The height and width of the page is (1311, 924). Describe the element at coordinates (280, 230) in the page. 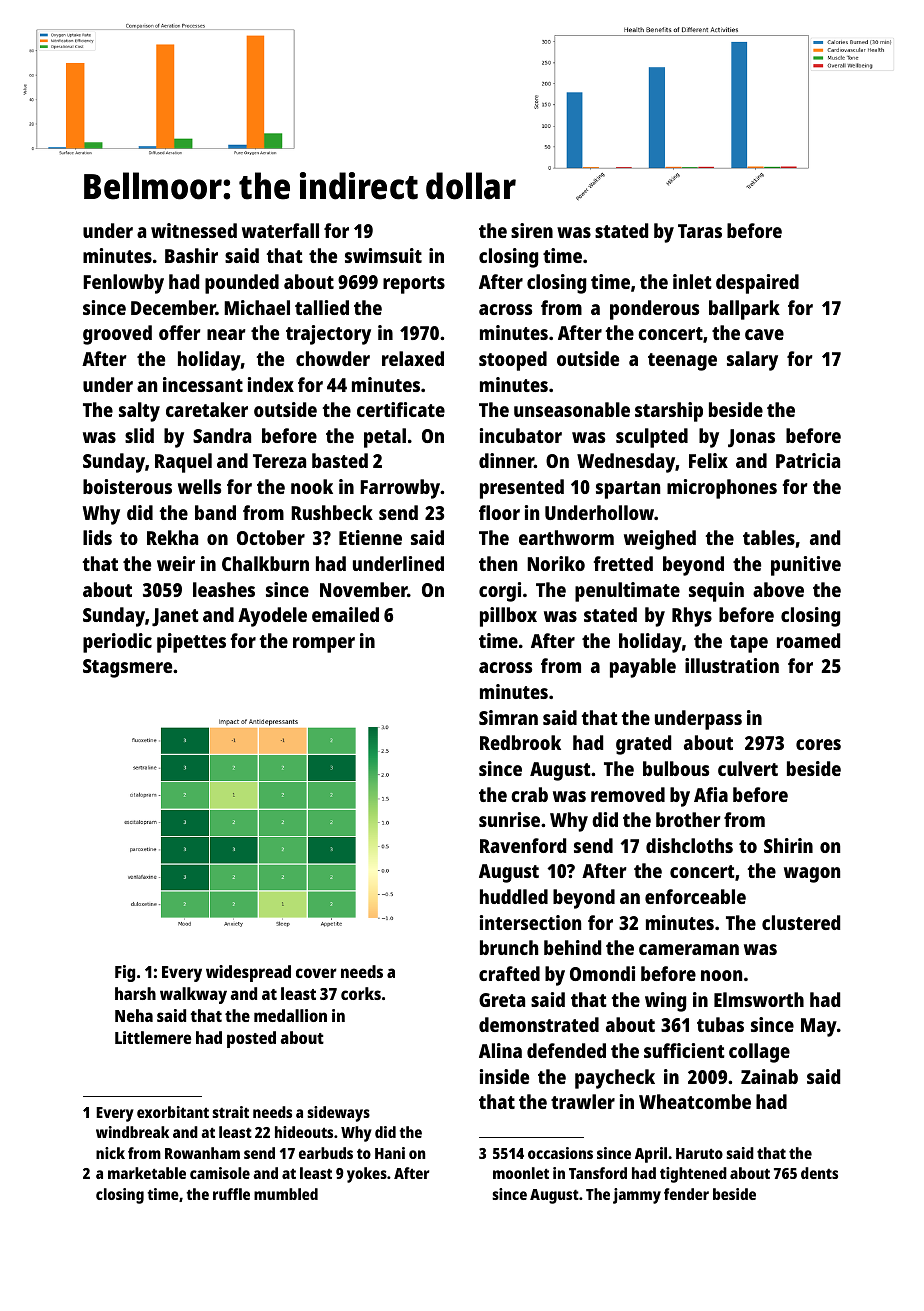

I see `waterfall` at that location.
